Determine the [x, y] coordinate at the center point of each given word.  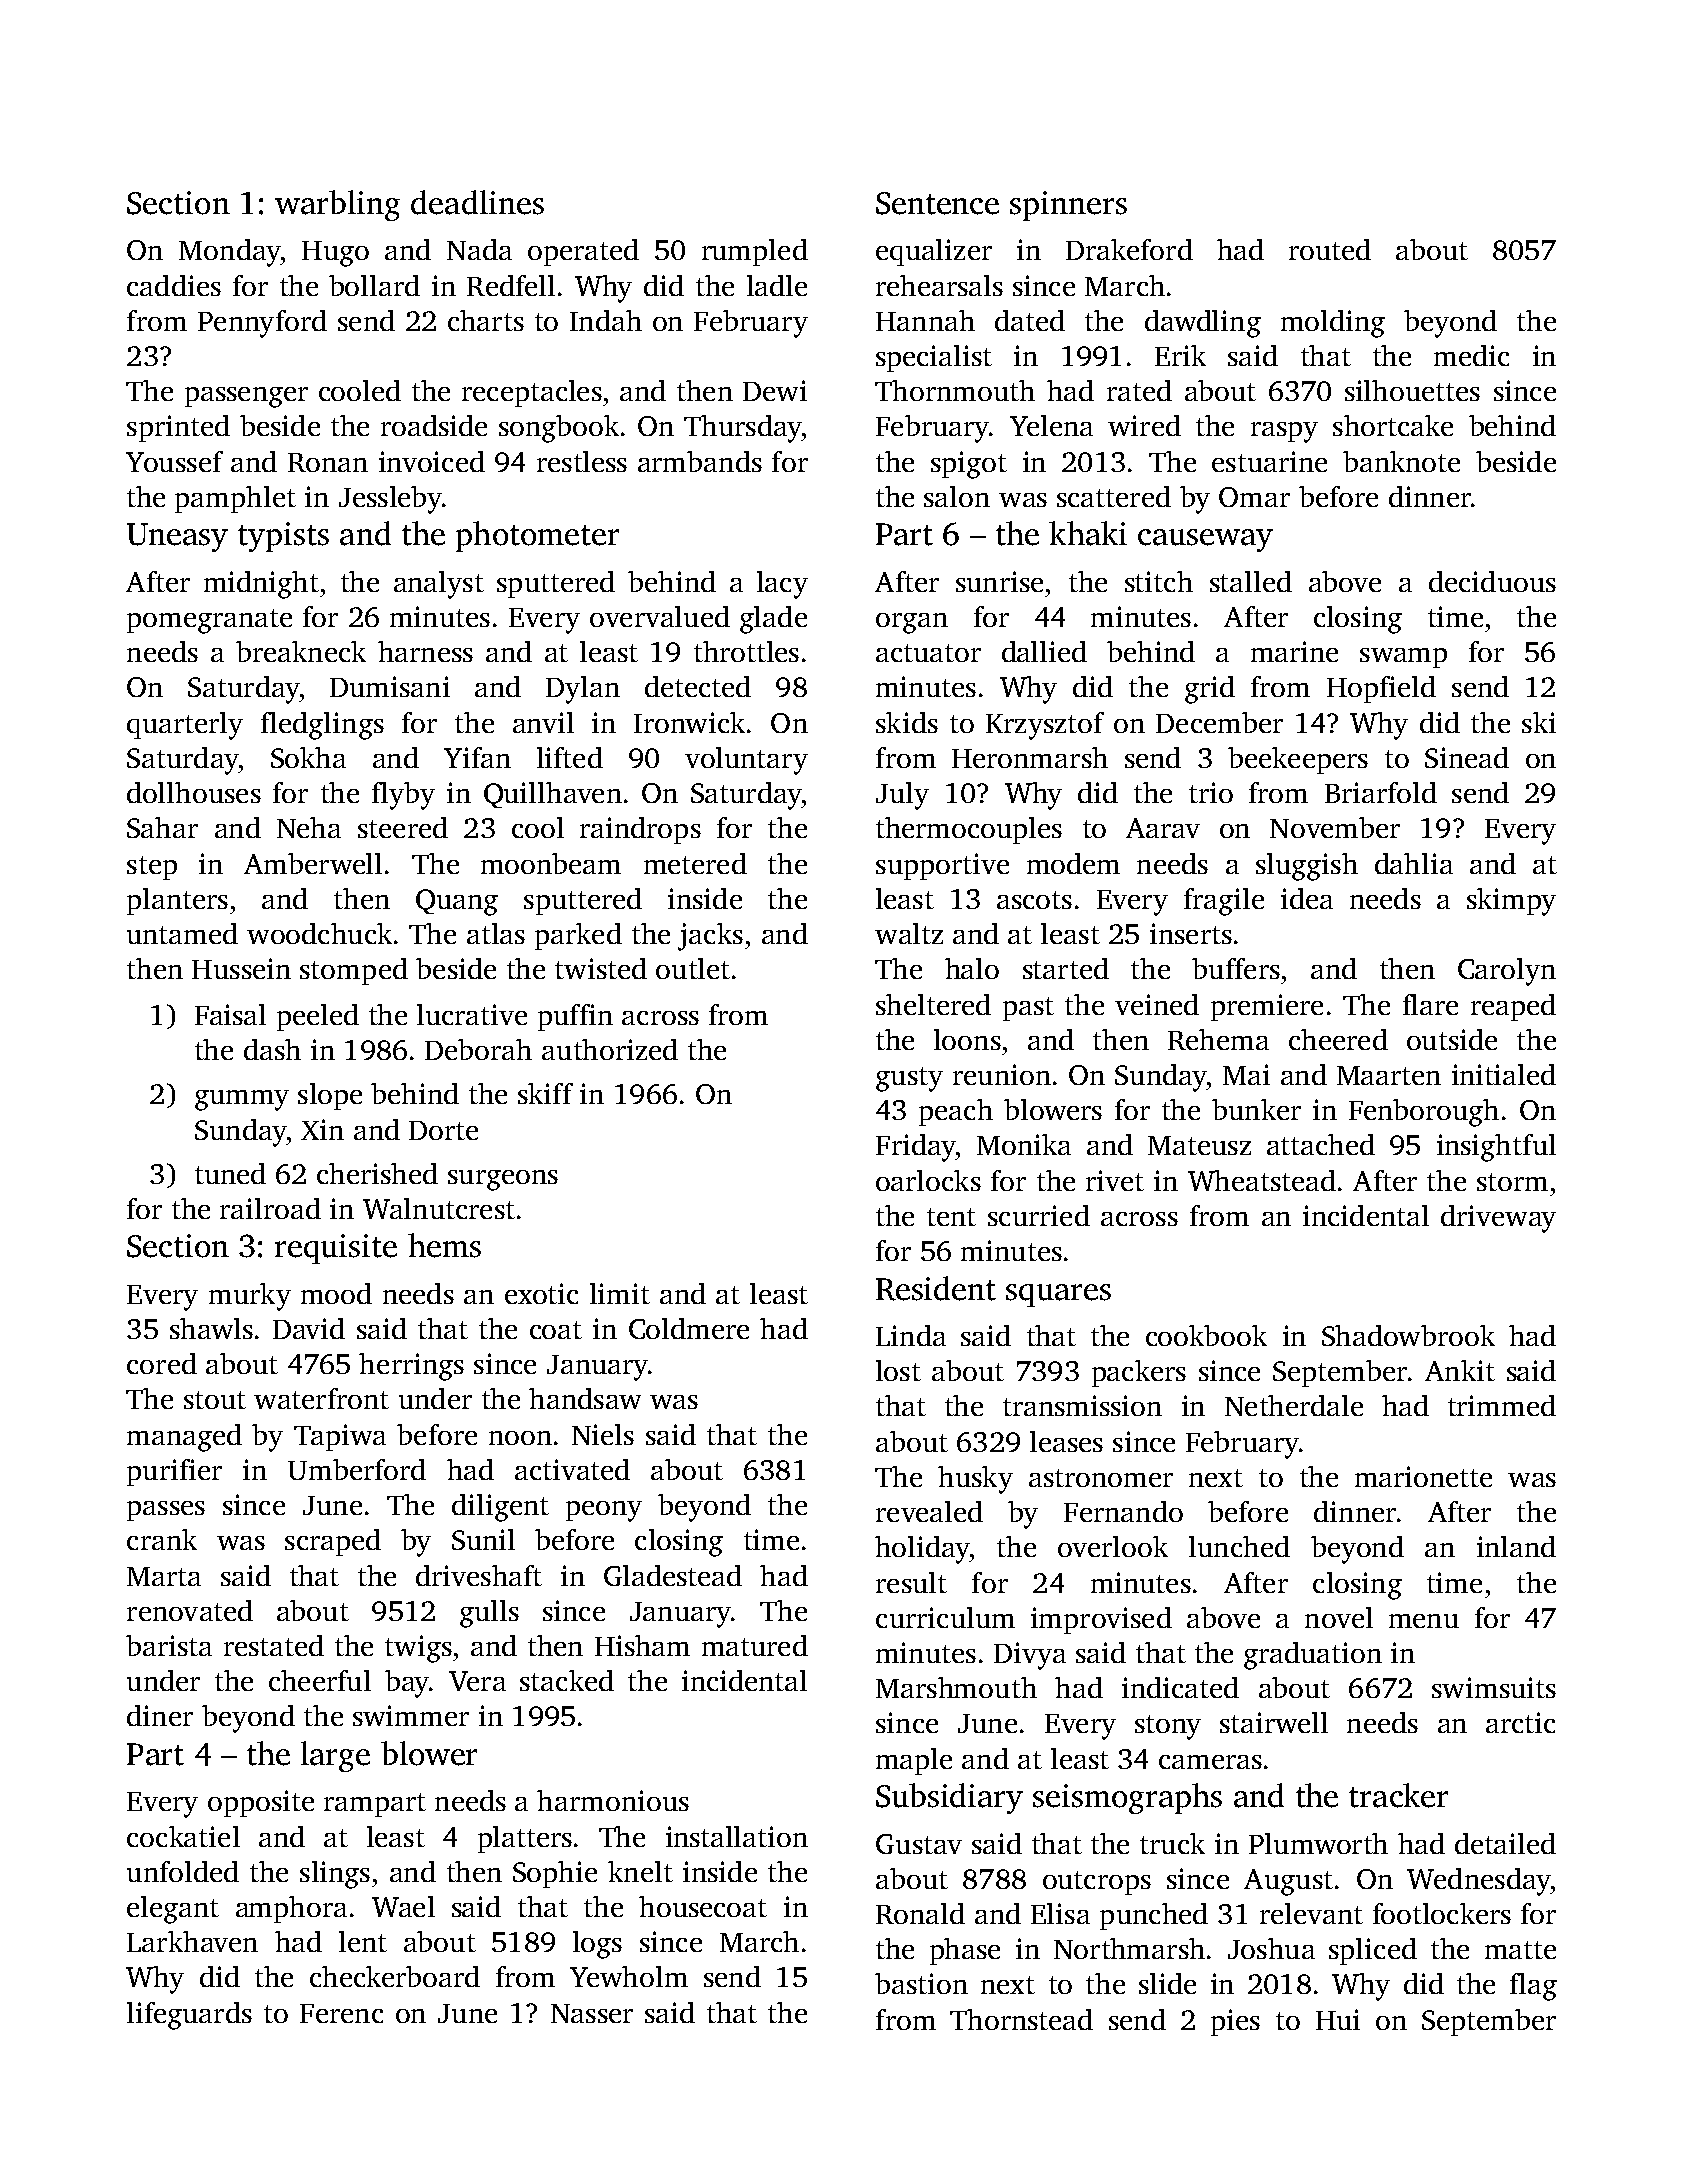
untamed [182, 933]
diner [160, 1715]
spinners [1068, 206]
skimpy [1511, 902]
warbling [337, 205]
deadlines [477, 202]
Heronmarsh [1030, 757]
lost [898, 1370]
